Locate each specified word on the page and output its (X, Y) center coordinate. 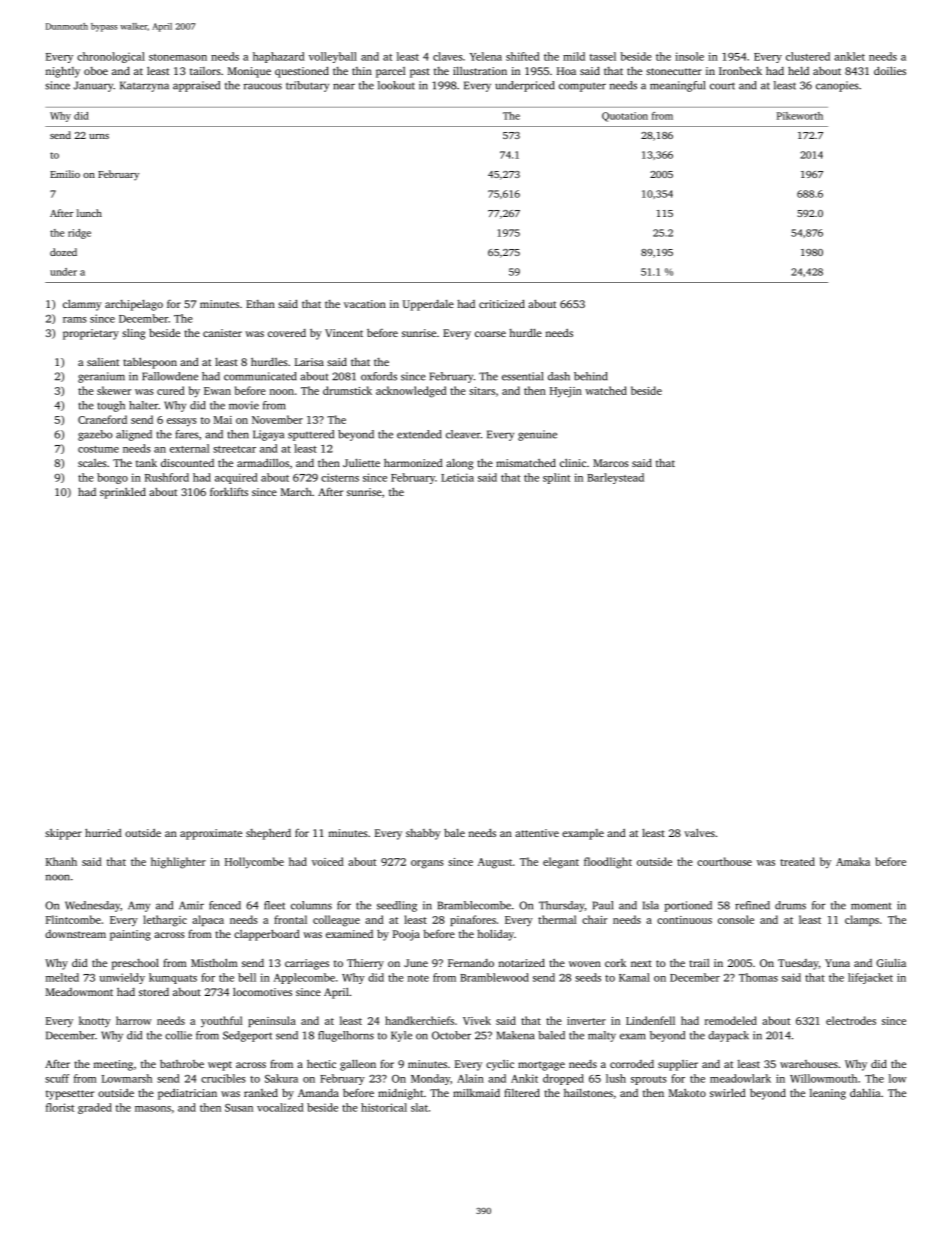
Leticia (457, 477)
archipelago (134, 305)
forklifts (229, 491)
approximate (211, 834)
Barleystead (615, 478)
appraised (196, 86)
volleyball (333, 57)
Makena (515, 1035)
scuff (57, 1078)
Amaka (853, 861)
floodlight (608, 863)
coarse (490, 334)
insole (689, 56)
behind (591, 376)
